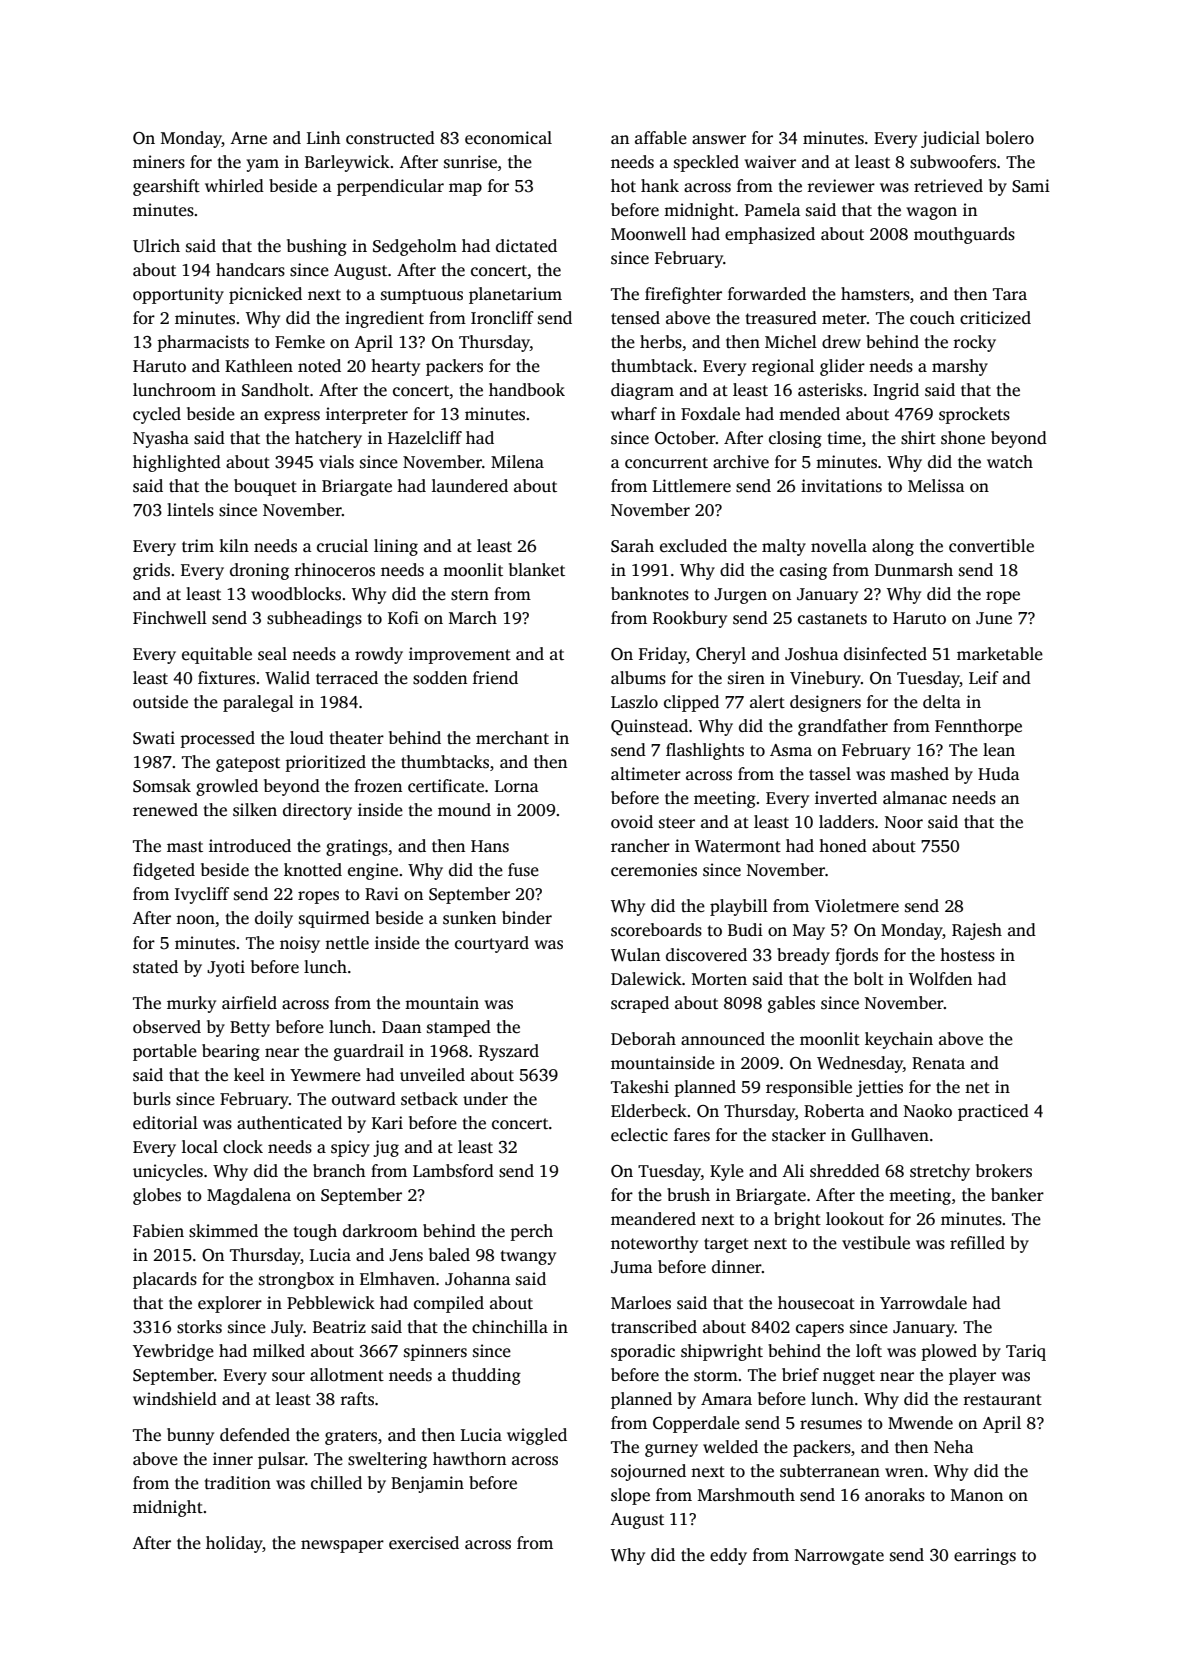 The image size is (1184, 1675). I want to click on lean, so click(999, 750).
